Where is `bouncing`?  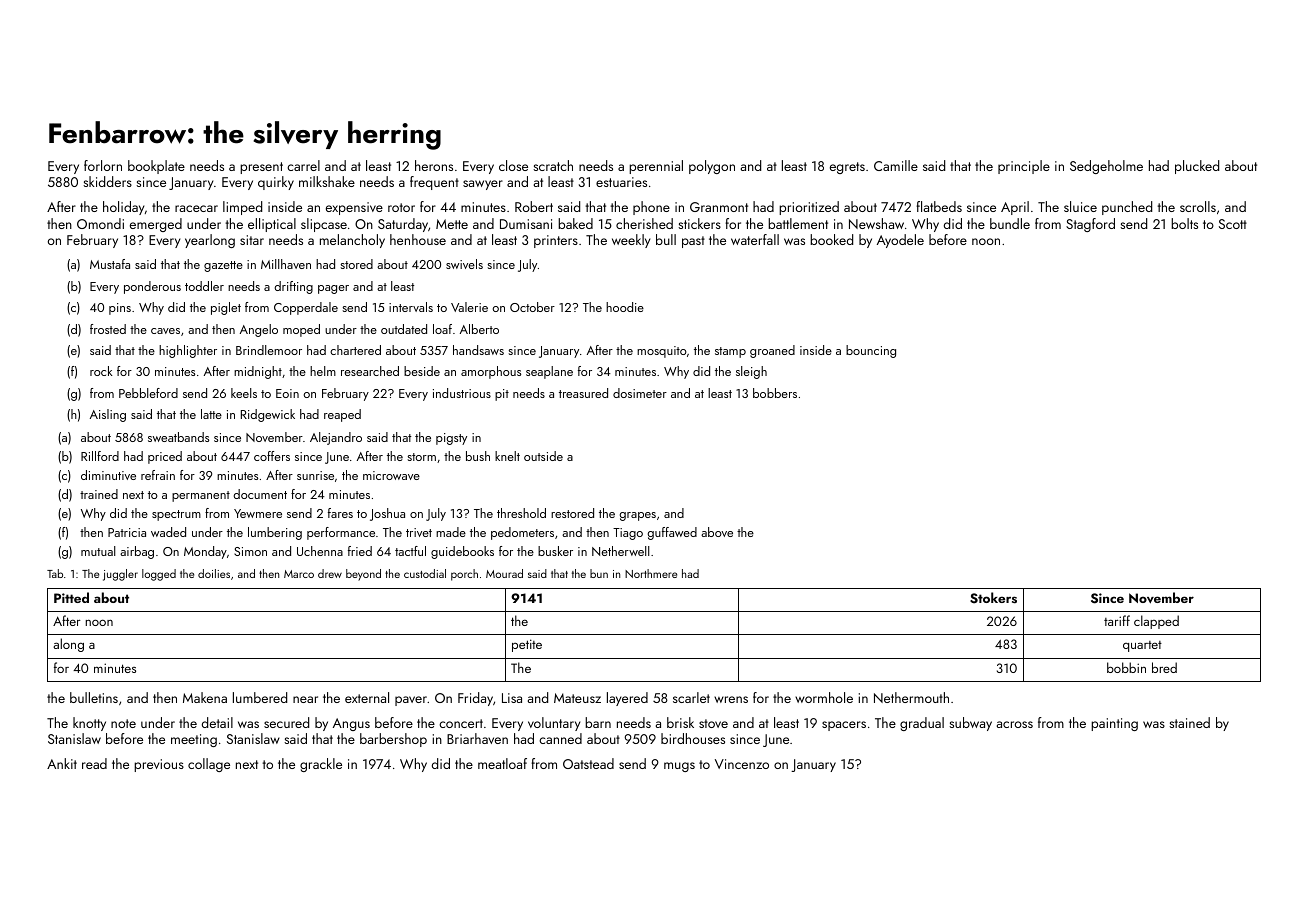 bouncing is located at coordinates (871, 351).
